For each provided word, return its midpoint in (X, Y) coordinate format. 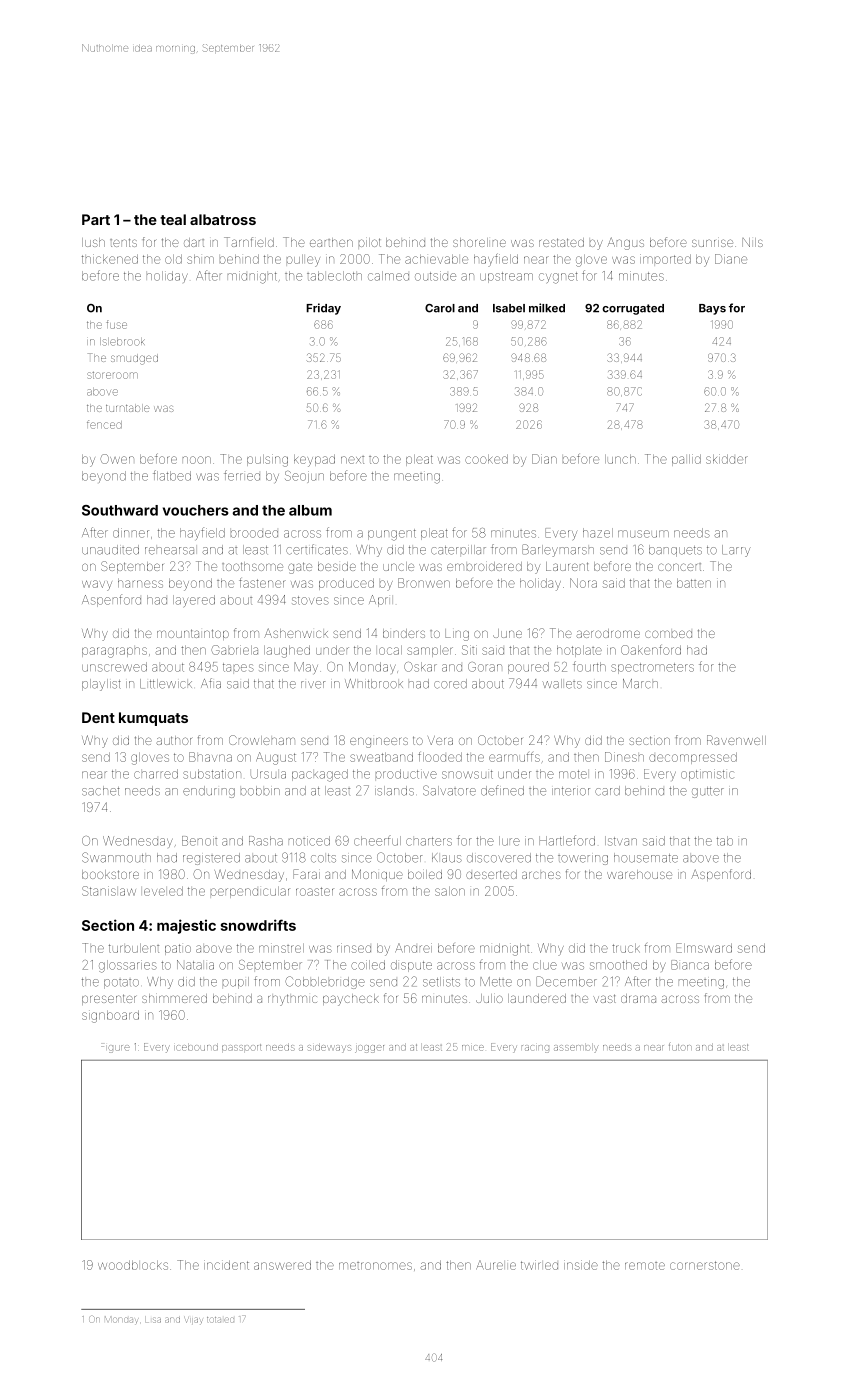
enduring (209, 792)
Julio (489, 998)
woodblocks (133, 1265)
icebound (197, 1048)
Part (96, 219)
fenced (104, 424)
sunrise (712, 243)
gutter (708, 792)
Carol (440, 308)
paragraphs (114, 652)
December (566, 981)
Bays (712, 309)
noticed (309, 841)
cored (450, 684)
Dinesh (624, 757)
